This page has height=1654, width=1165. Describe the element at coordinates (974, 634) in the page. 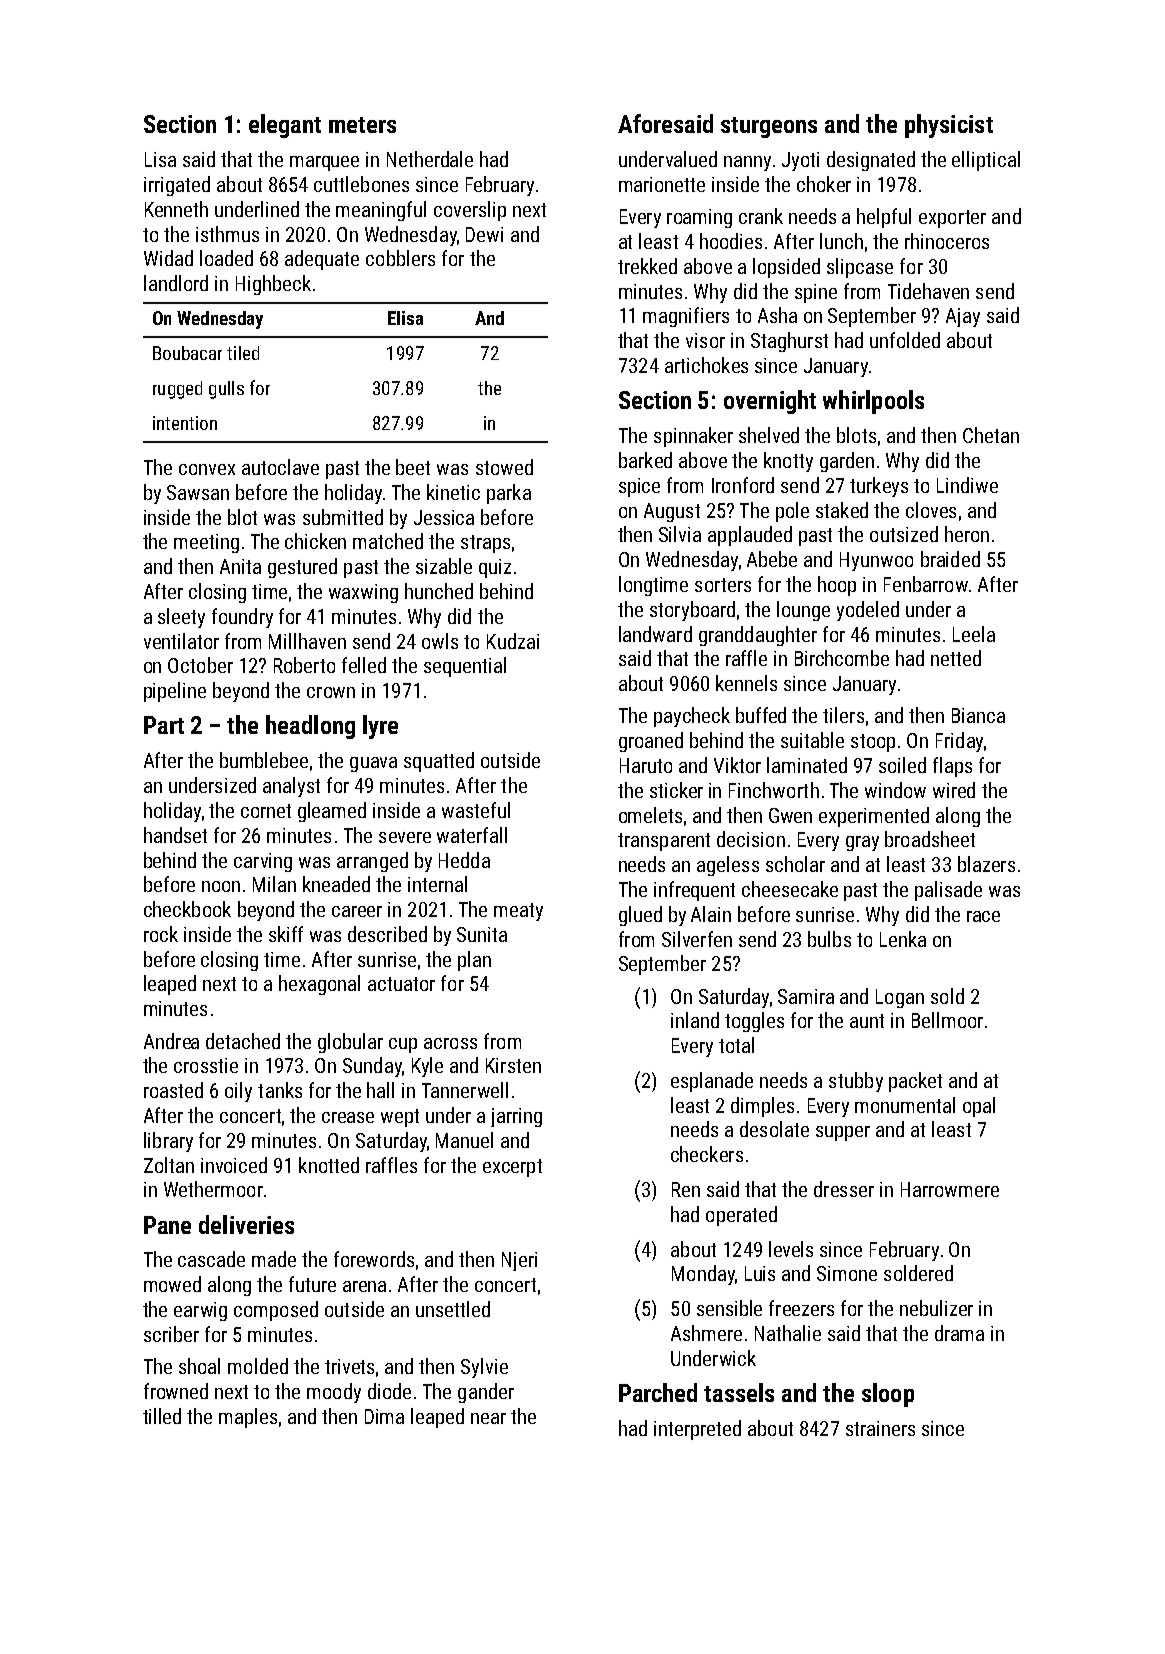

I see `Leela` at that location.
